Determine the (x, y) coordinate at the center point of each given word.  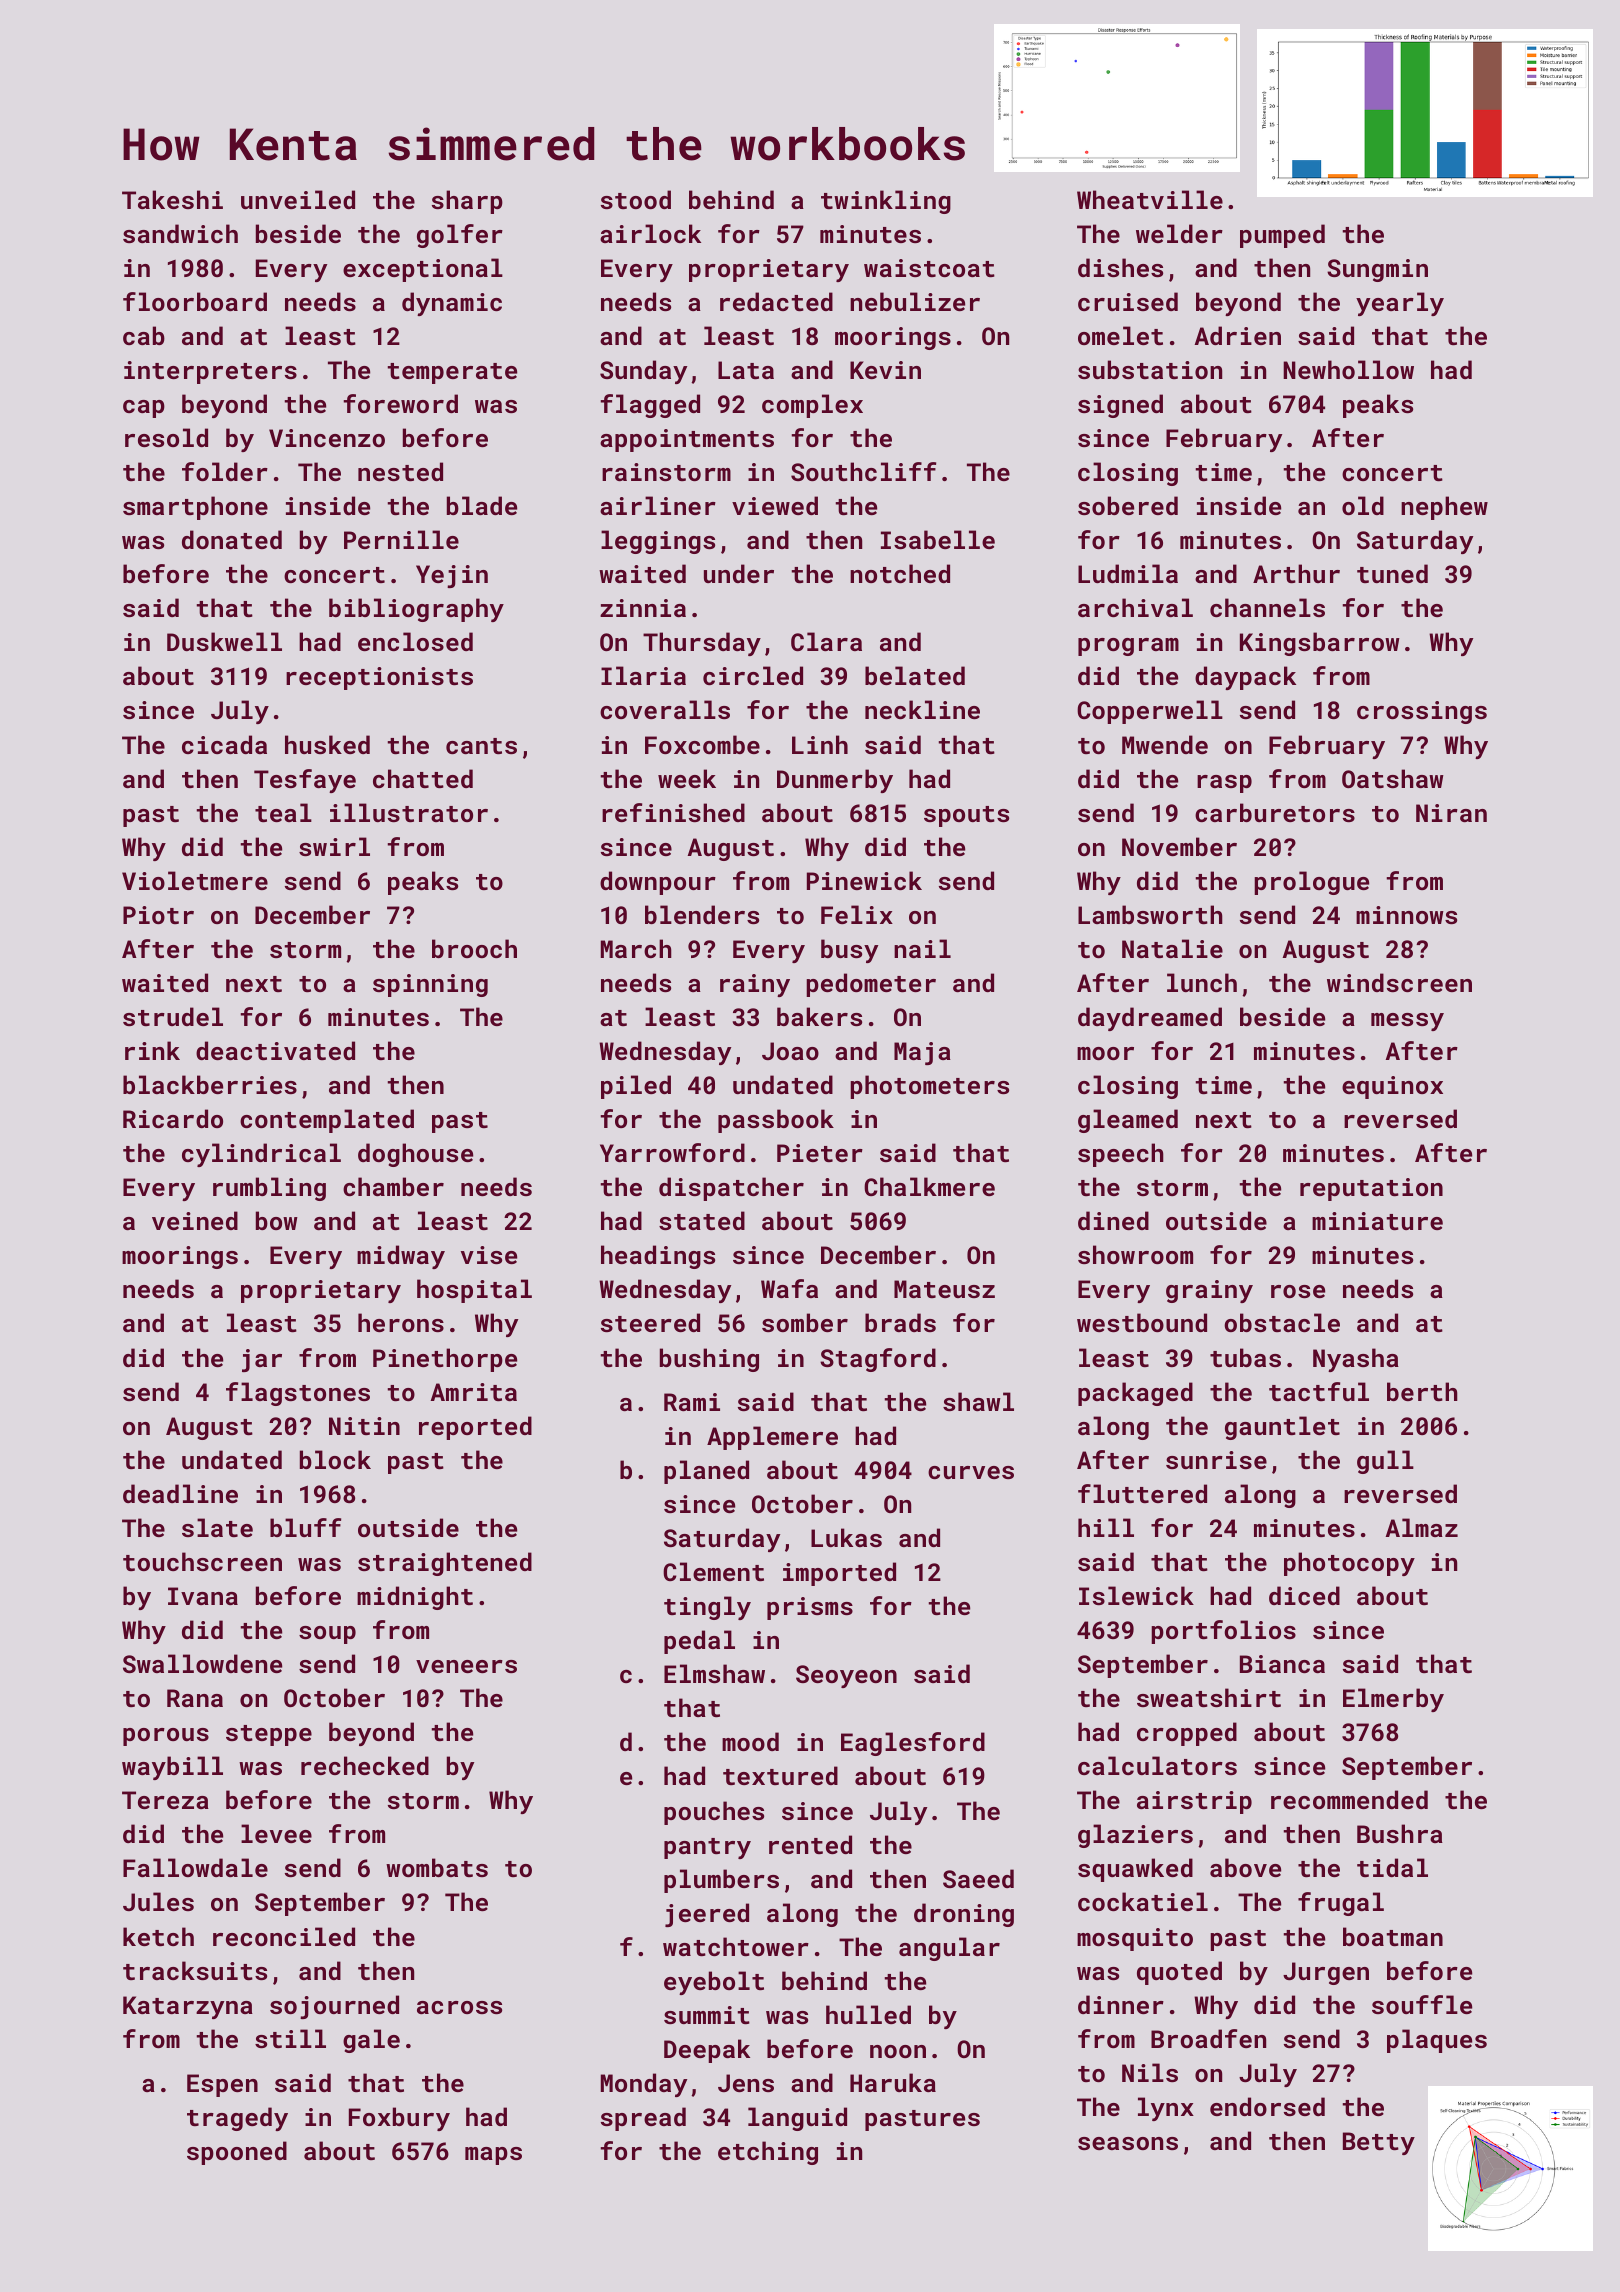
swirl (334, 846)
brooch (474, 948)
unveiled (298, 199)
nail (922, 948)
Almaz (1422, 1527)
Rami (692, 1402)
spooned (237, 2153)
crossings (1422, 712)
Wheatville (1150, 199)
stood (636, 199)
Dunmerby (835, 781)
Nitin (364, 1426)
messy (1407, 1022)
